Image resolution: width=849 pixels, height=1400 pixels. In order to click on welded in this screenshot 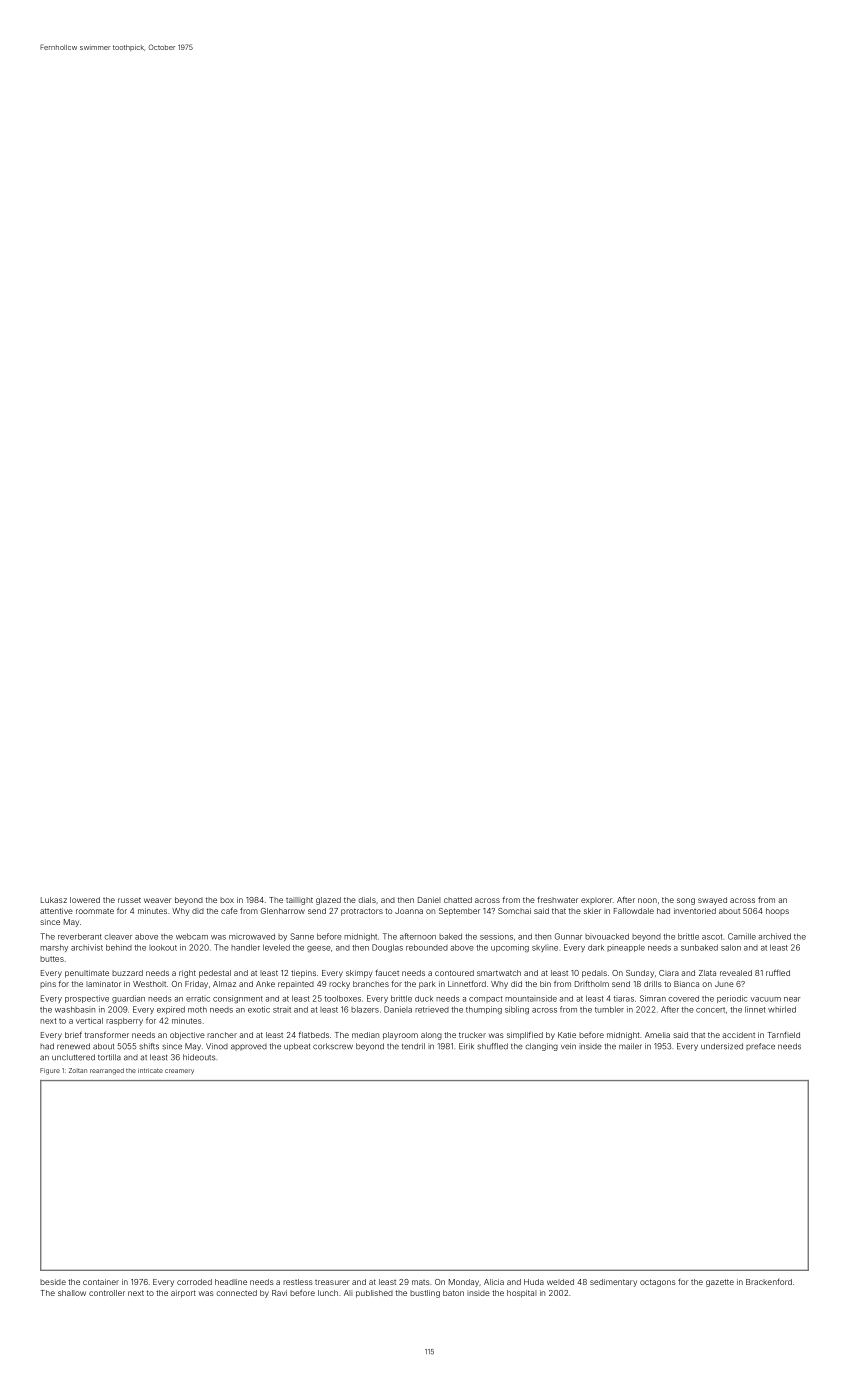, I will do `click(560, 1282)`.
